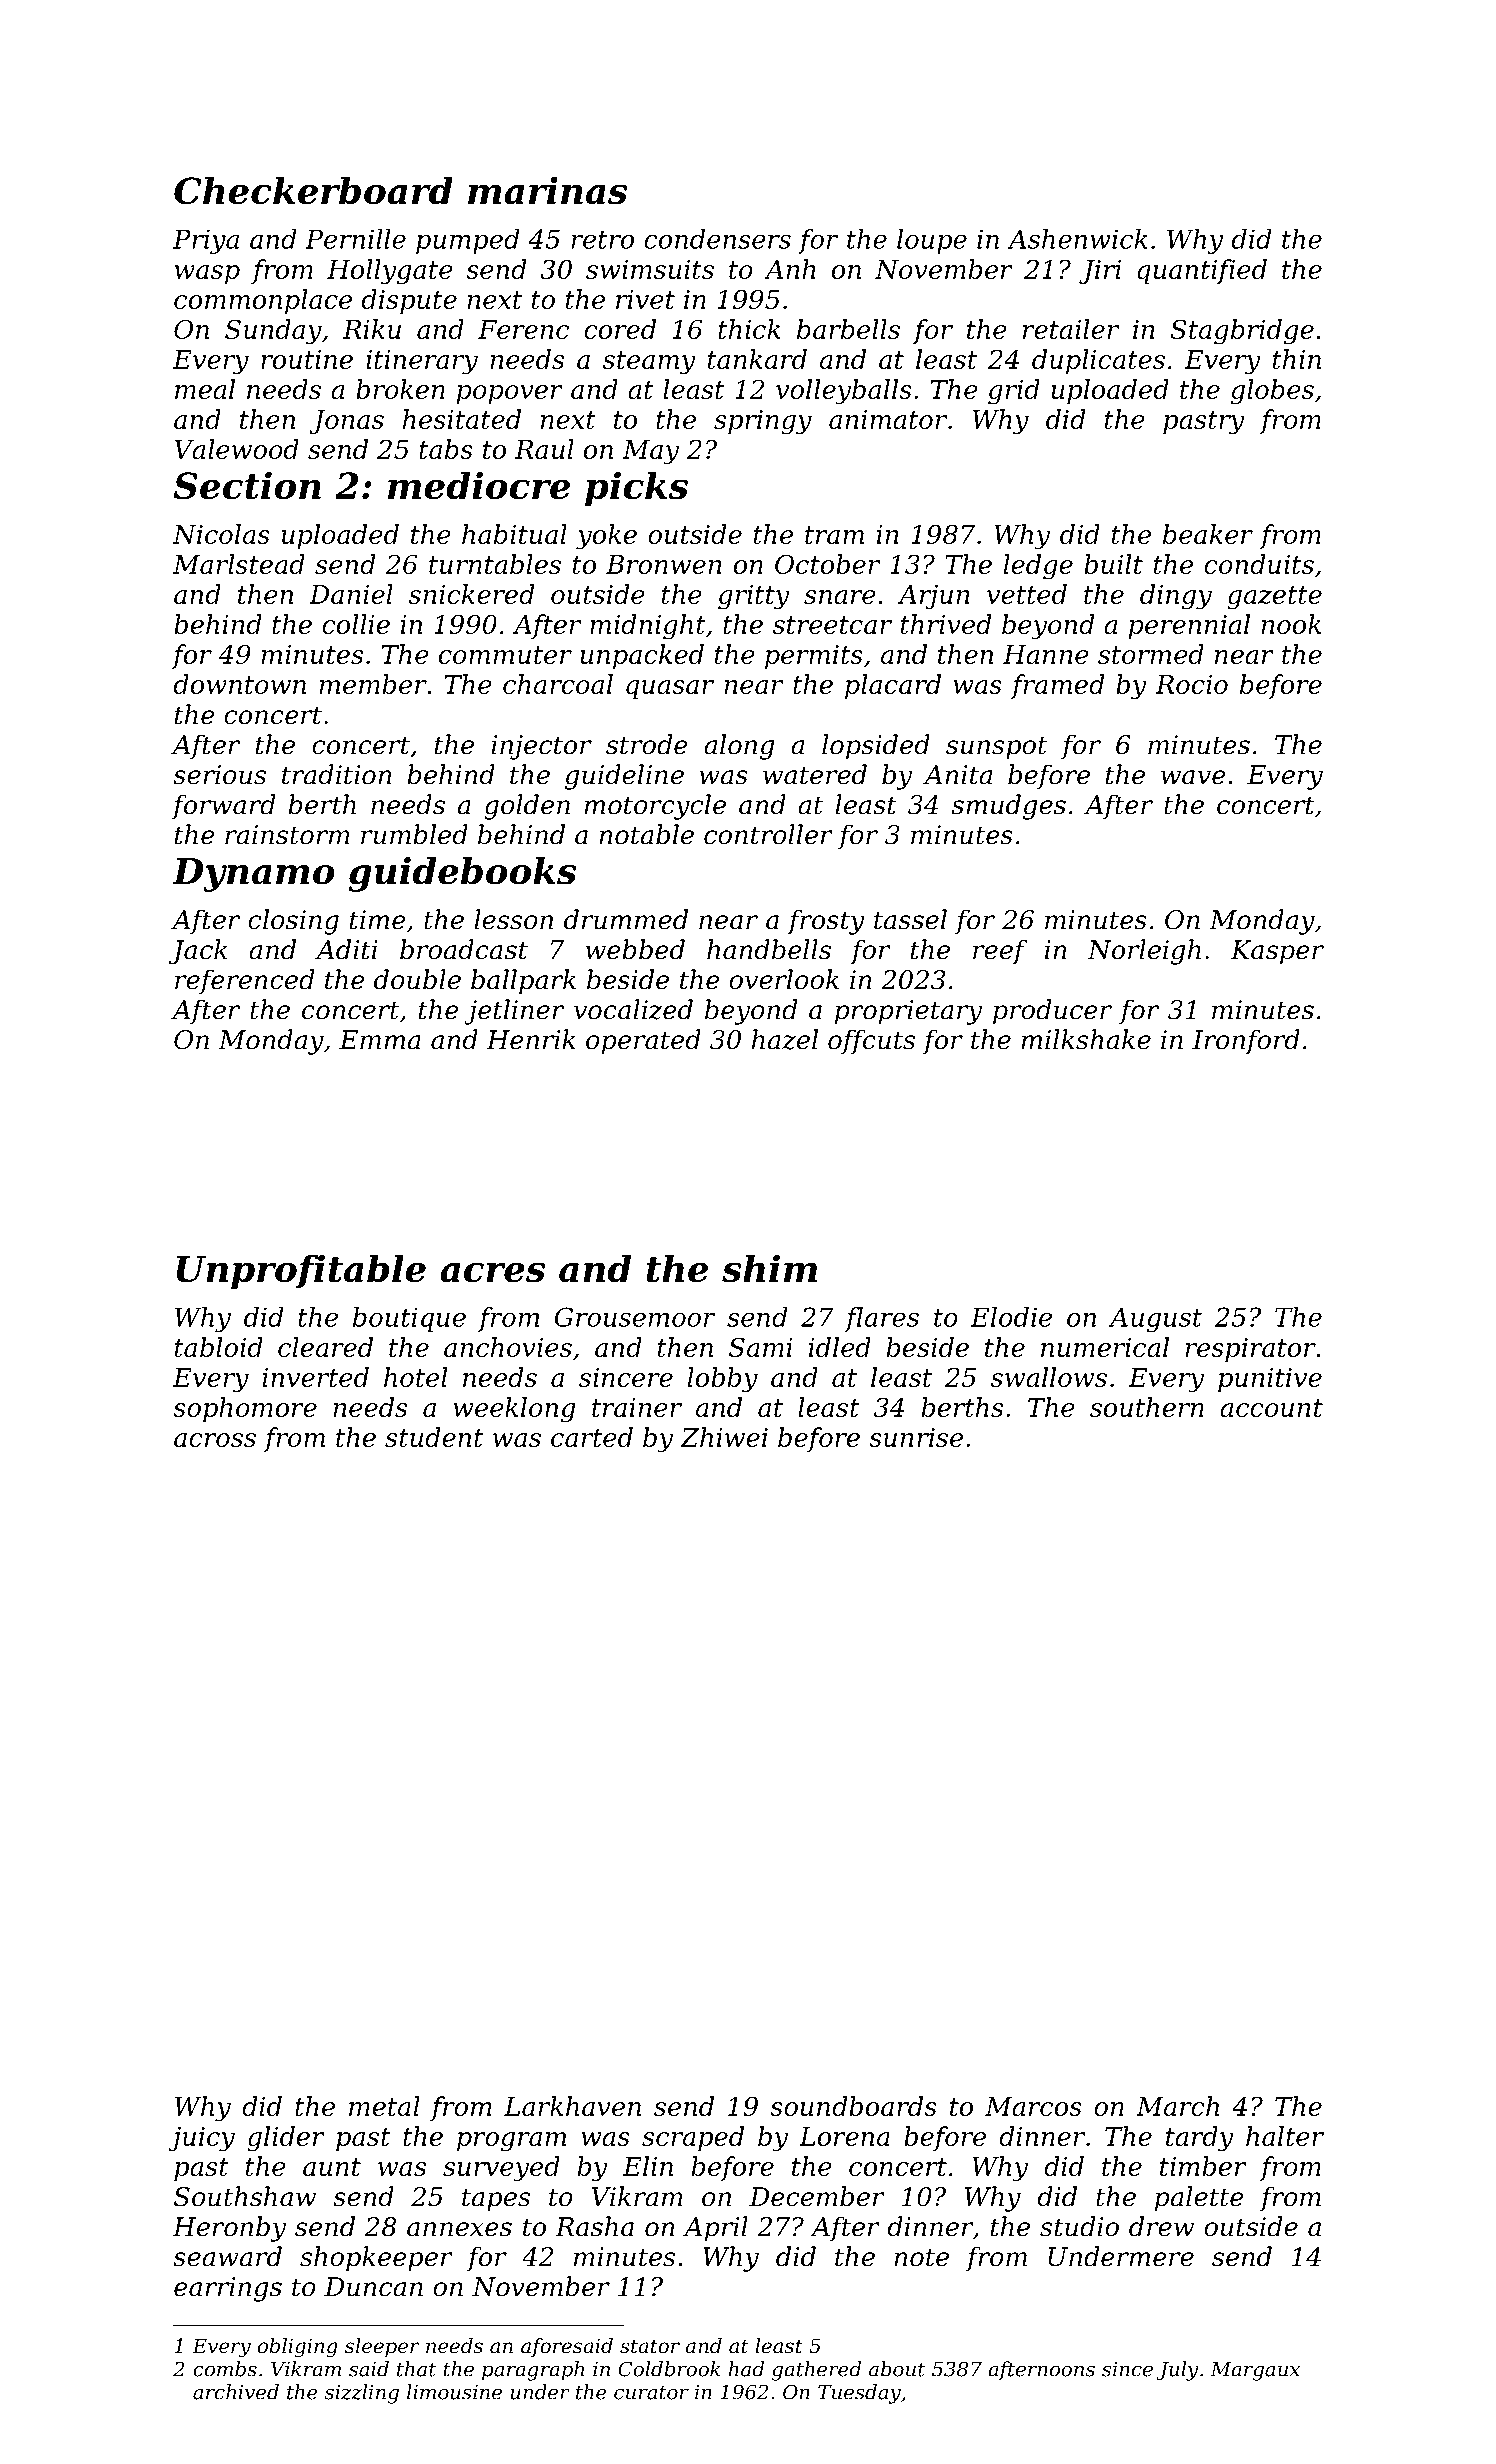 Image resolution: width=1496 pixels, height=2464 pixels. What do you see at coordinates (378, 920) in the document?
I see `time` at bounding box center [378, 920].
